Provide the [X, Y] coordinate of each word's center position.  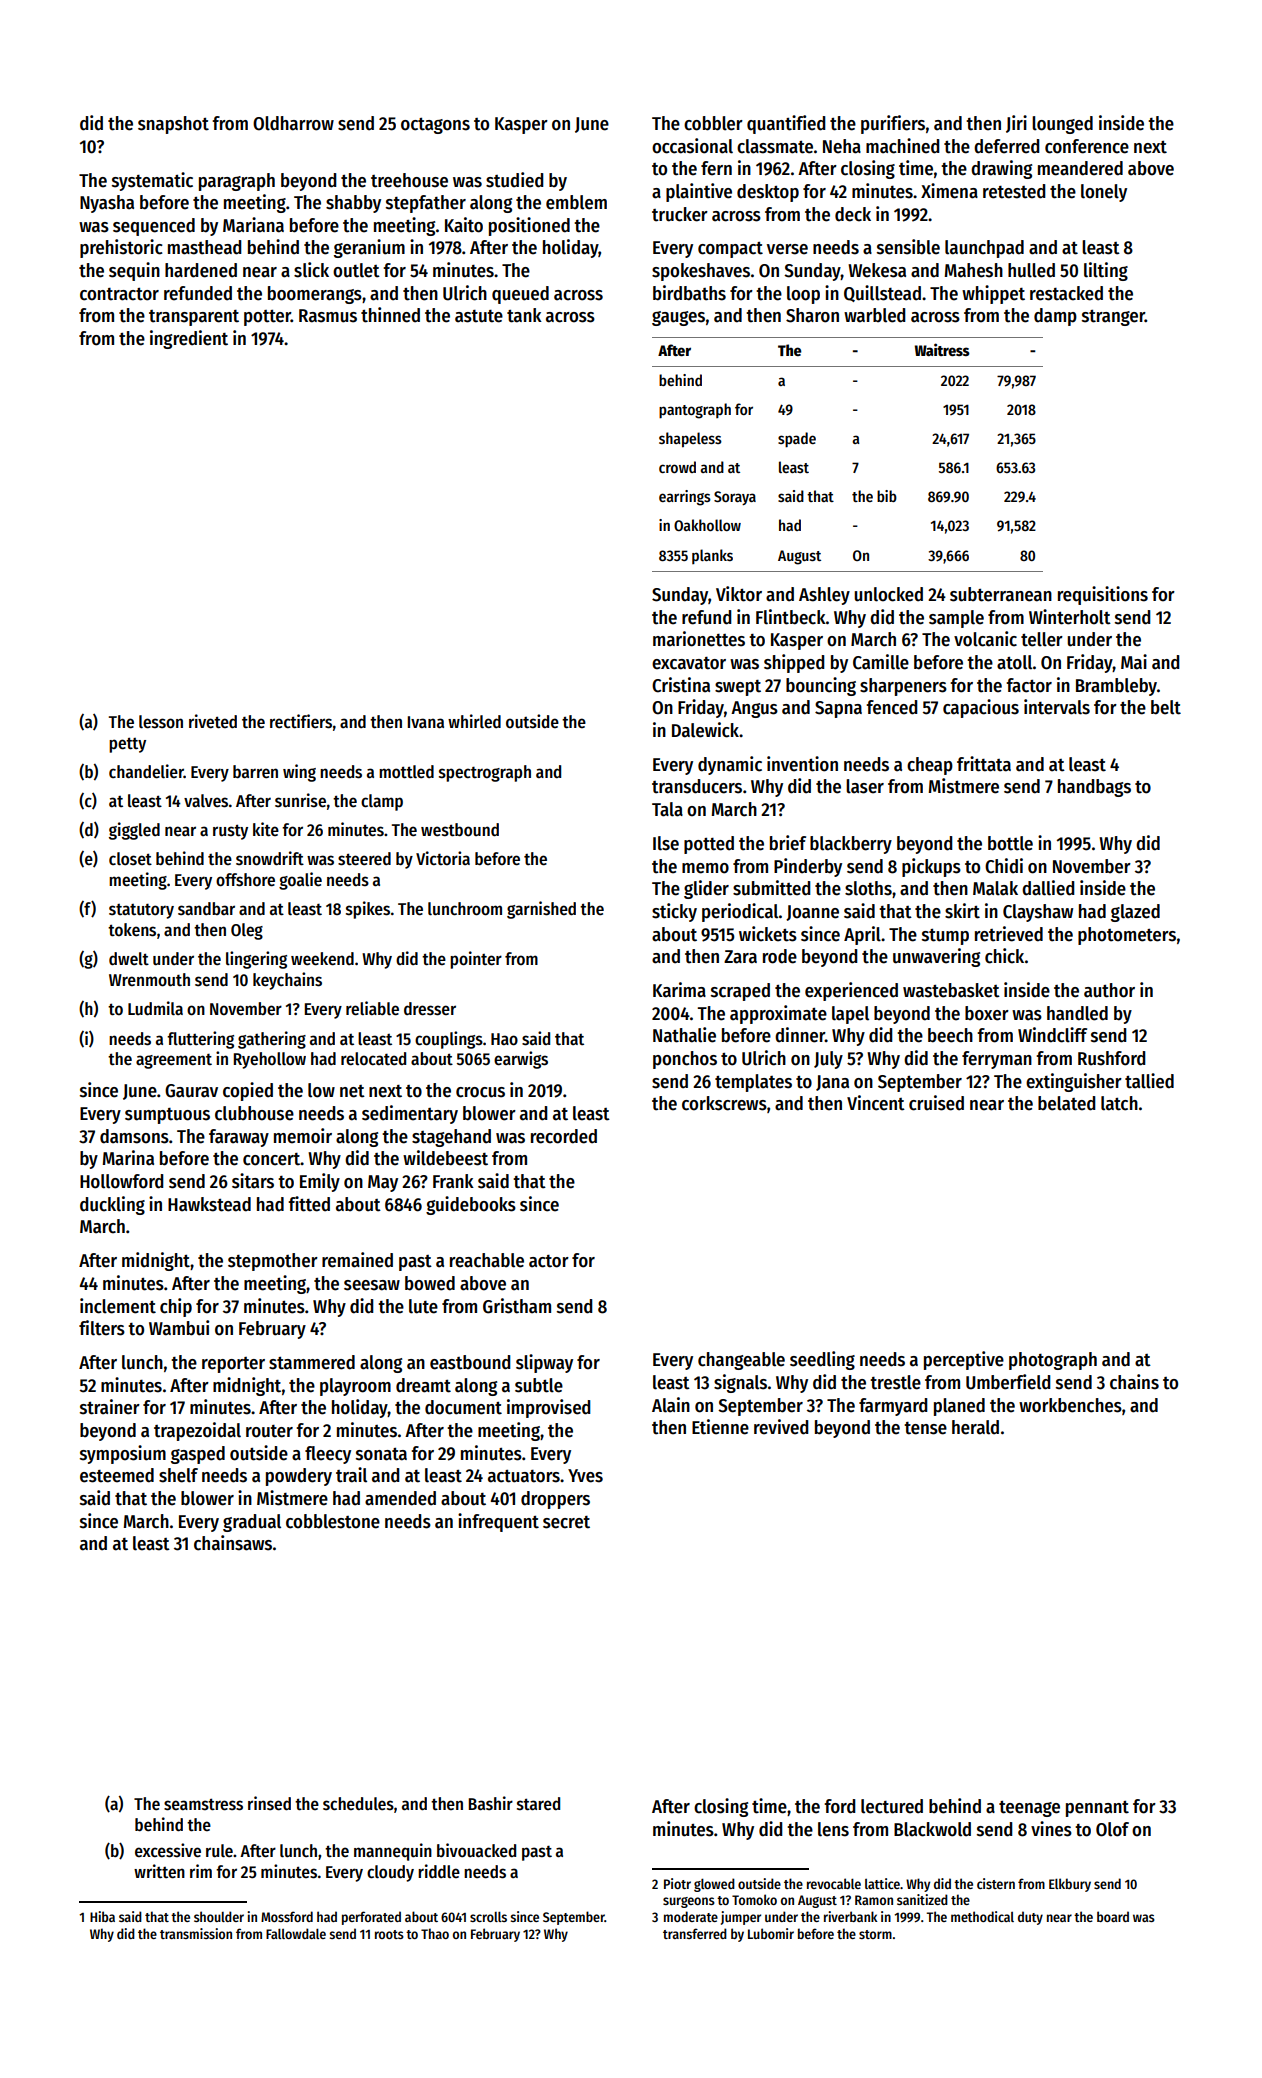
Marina [128, 1158]
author [1109, 990]
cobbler [713, 123]
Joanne [812, 913]
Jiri [1016, 124]
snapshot [173, 125]
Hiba [102, 1916]
